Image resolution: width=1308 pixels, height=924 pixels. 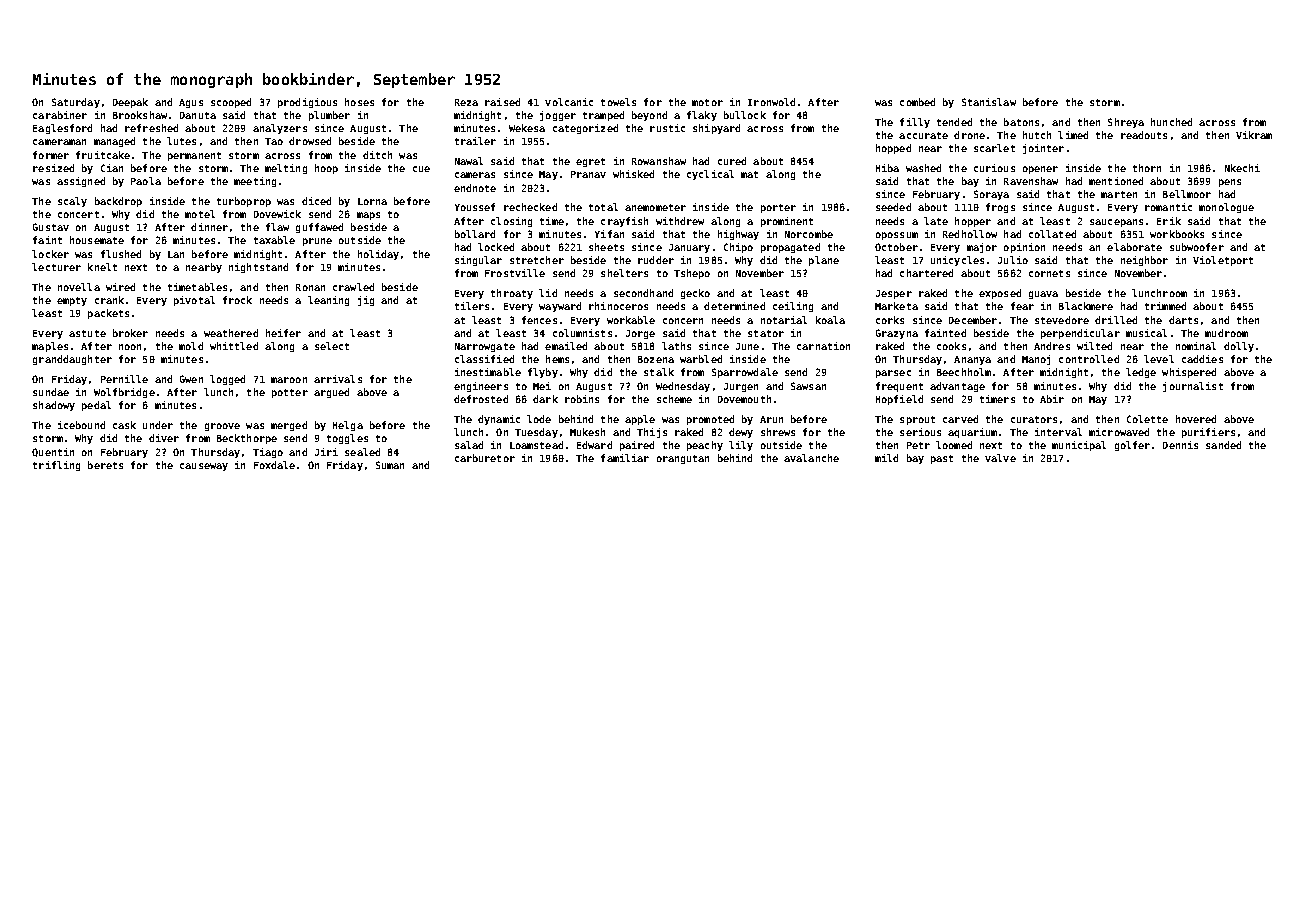 I want to click on Quentin, so click(x=53, y=452).
